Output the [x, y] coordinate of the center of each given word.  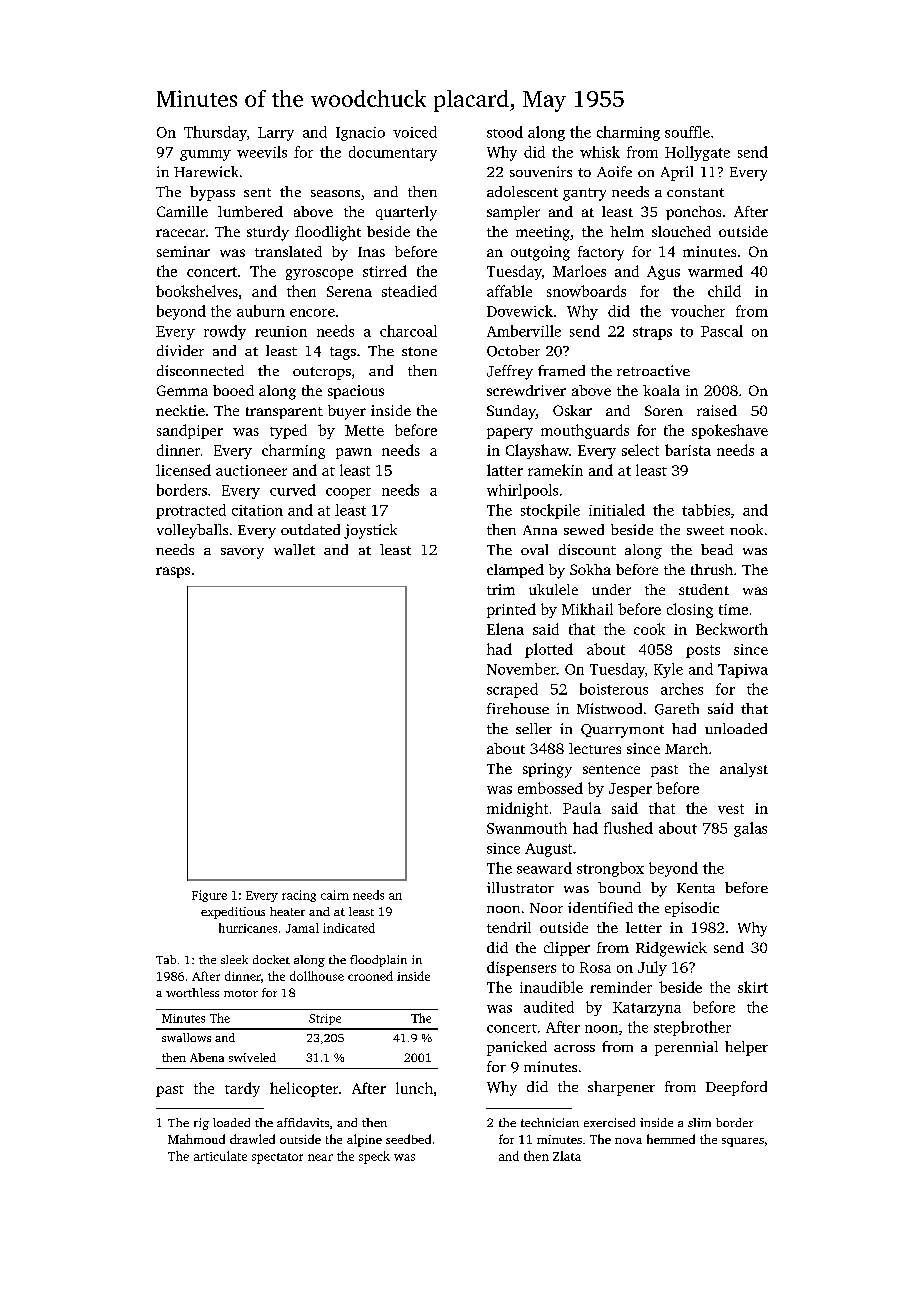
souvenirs [541, 171]
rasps [173, 572]
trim [501, 589]
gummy [205, 155]
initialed [617, 510]
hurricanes [248, 928]
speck [374, 1157]
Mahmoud [196, 1139]
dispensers [521, 968]
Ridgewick [671, 949]
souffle [687, 132]
